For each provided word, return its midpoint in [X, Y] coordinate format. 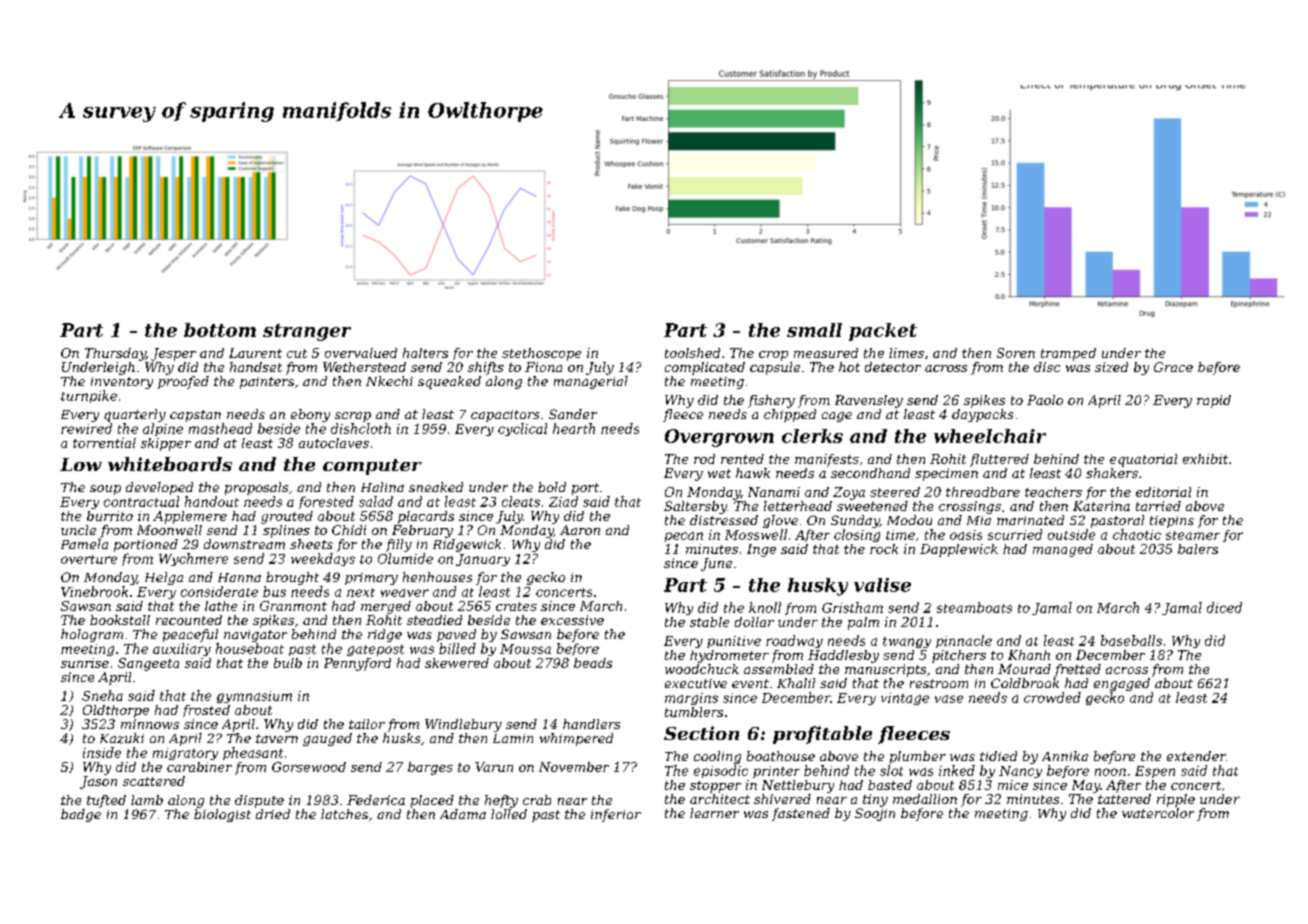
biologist [222, 815]
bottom [220, 330]
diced [1224, 607]
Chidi [349, 530]
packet [883, 332]
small [814, 330]
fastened [801, 814]
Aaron [580, 530]
